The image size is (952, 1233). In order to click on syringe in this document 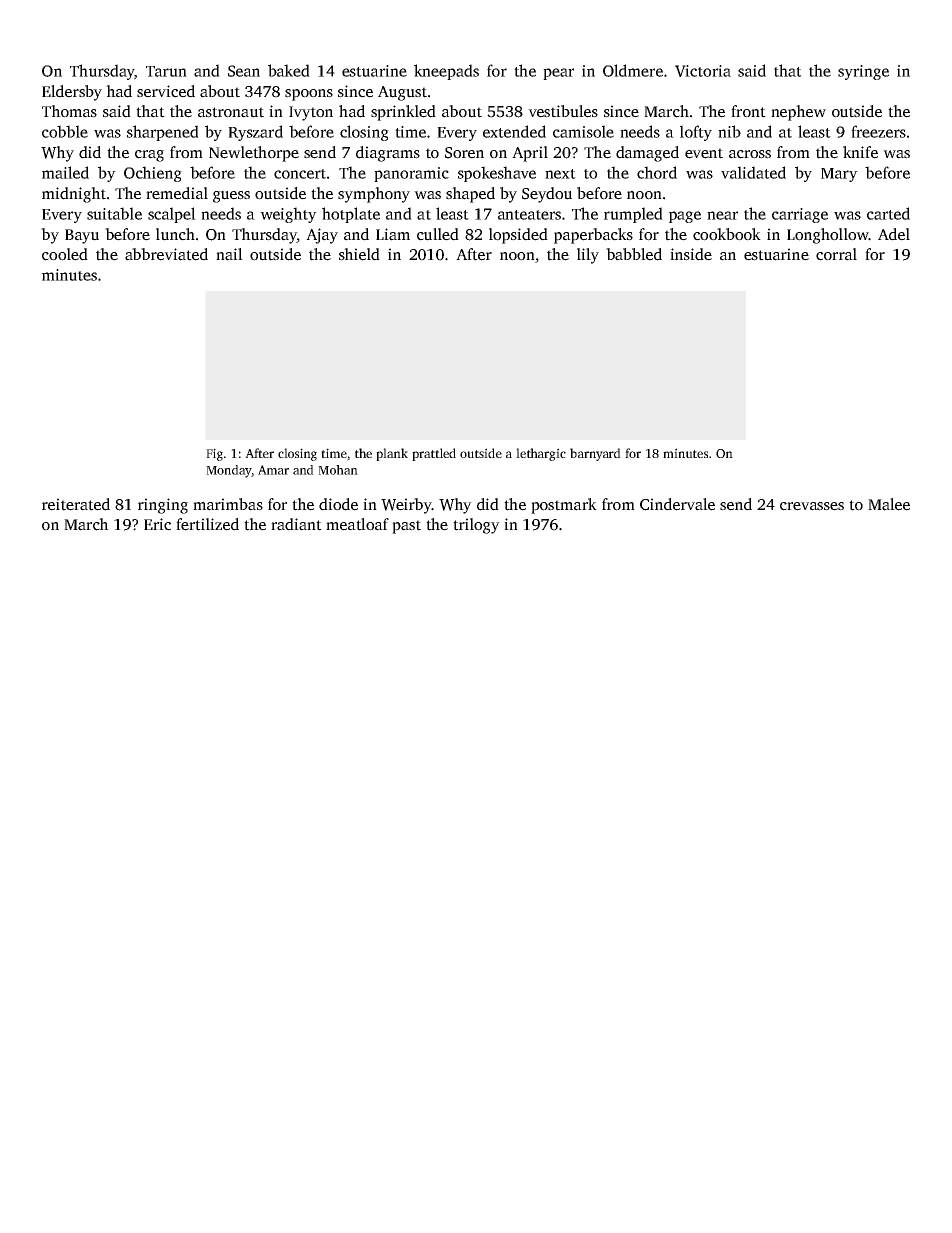, I will do `click(863, 72)`.
